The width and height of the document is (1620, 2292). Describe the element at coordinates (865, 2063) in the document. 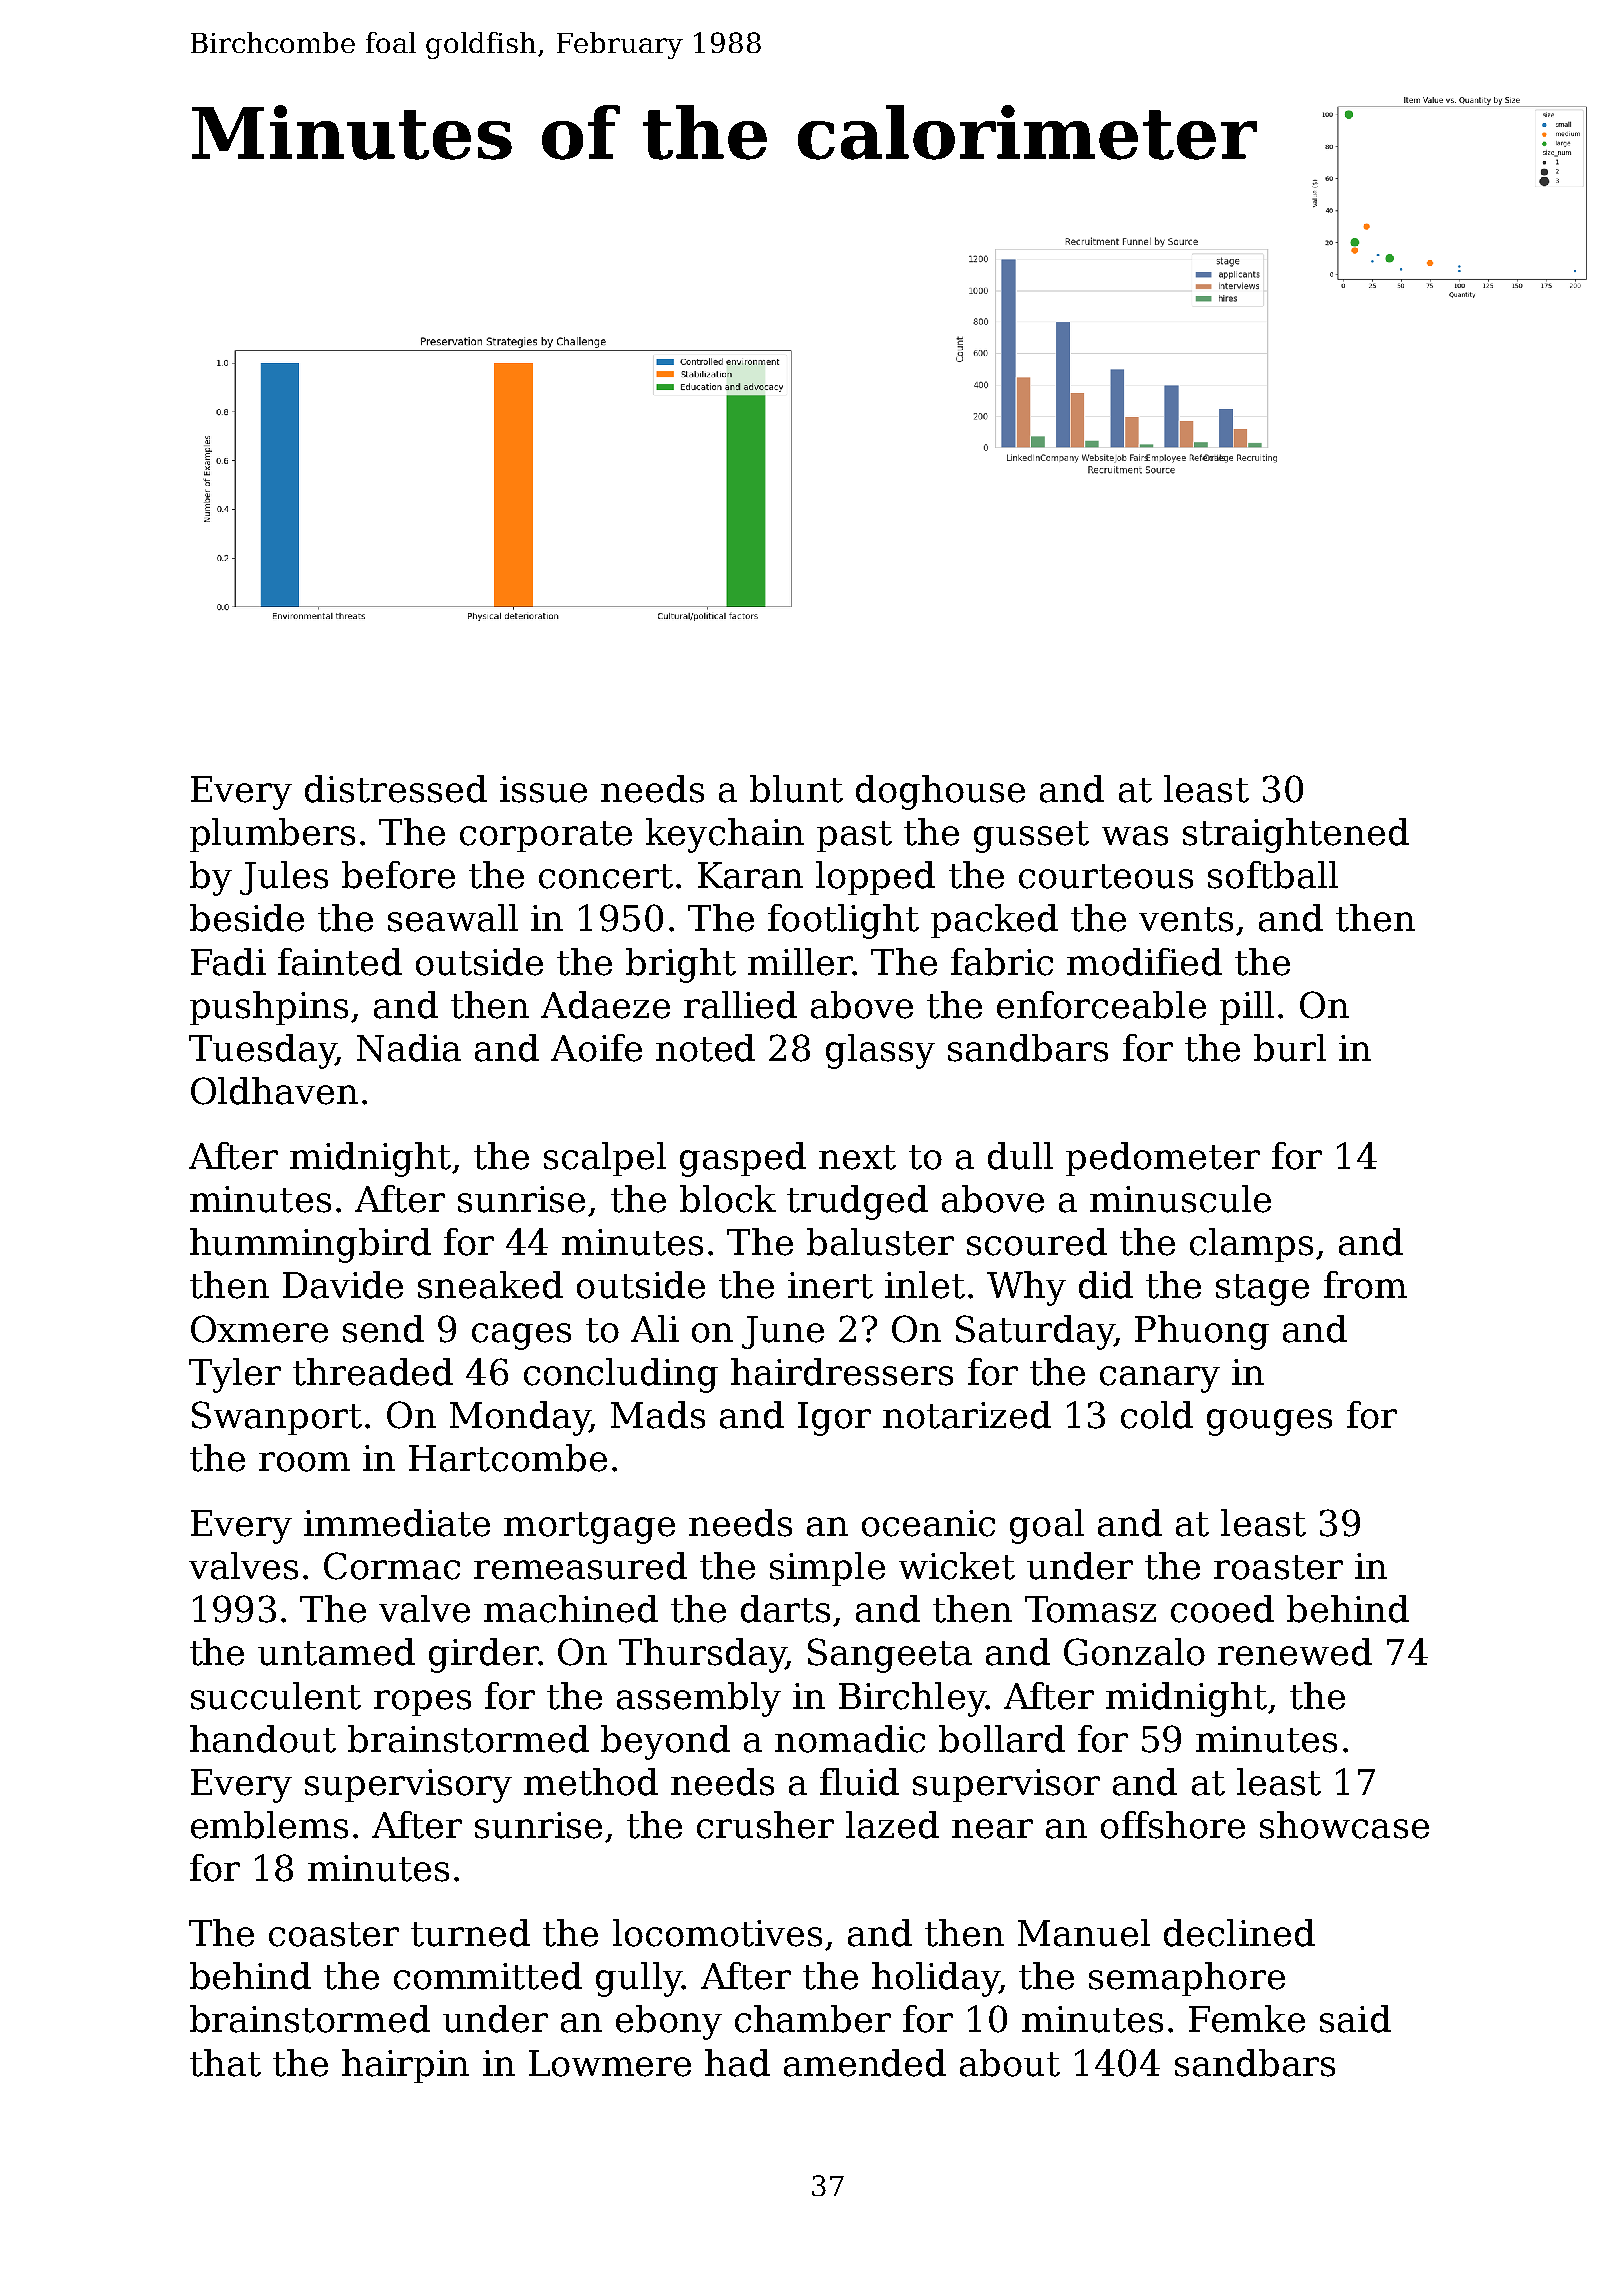

I see `amended` at that location.
